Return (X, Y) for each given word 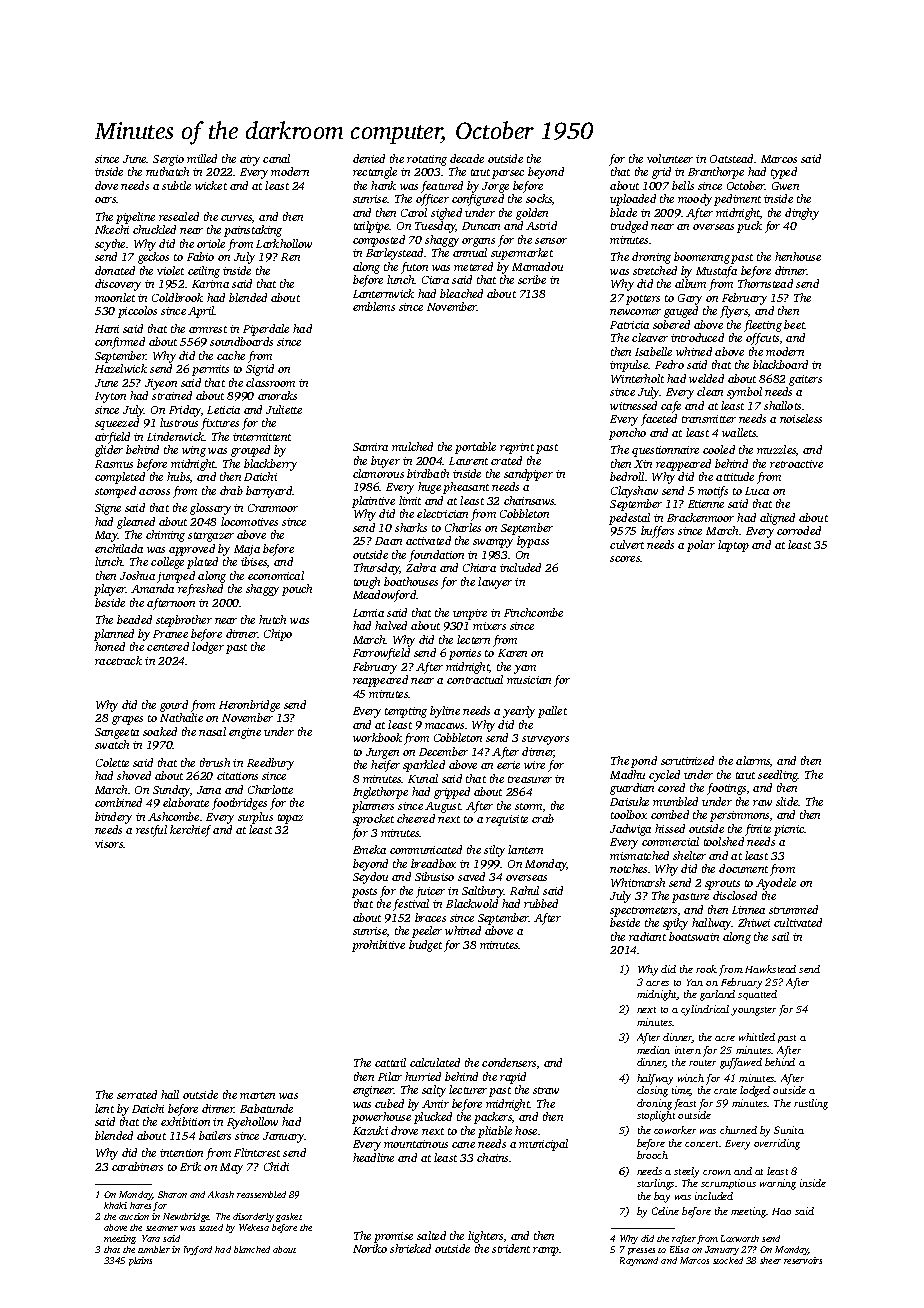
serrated (137, 1094)
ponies (465, 654)
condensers (509, 1062)
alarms (753, 760)
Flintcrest (257, 1152)
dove (106, 185)
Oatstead (731, 158)
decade (467, 158)
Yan (695, 982)
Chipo (278, 635)
